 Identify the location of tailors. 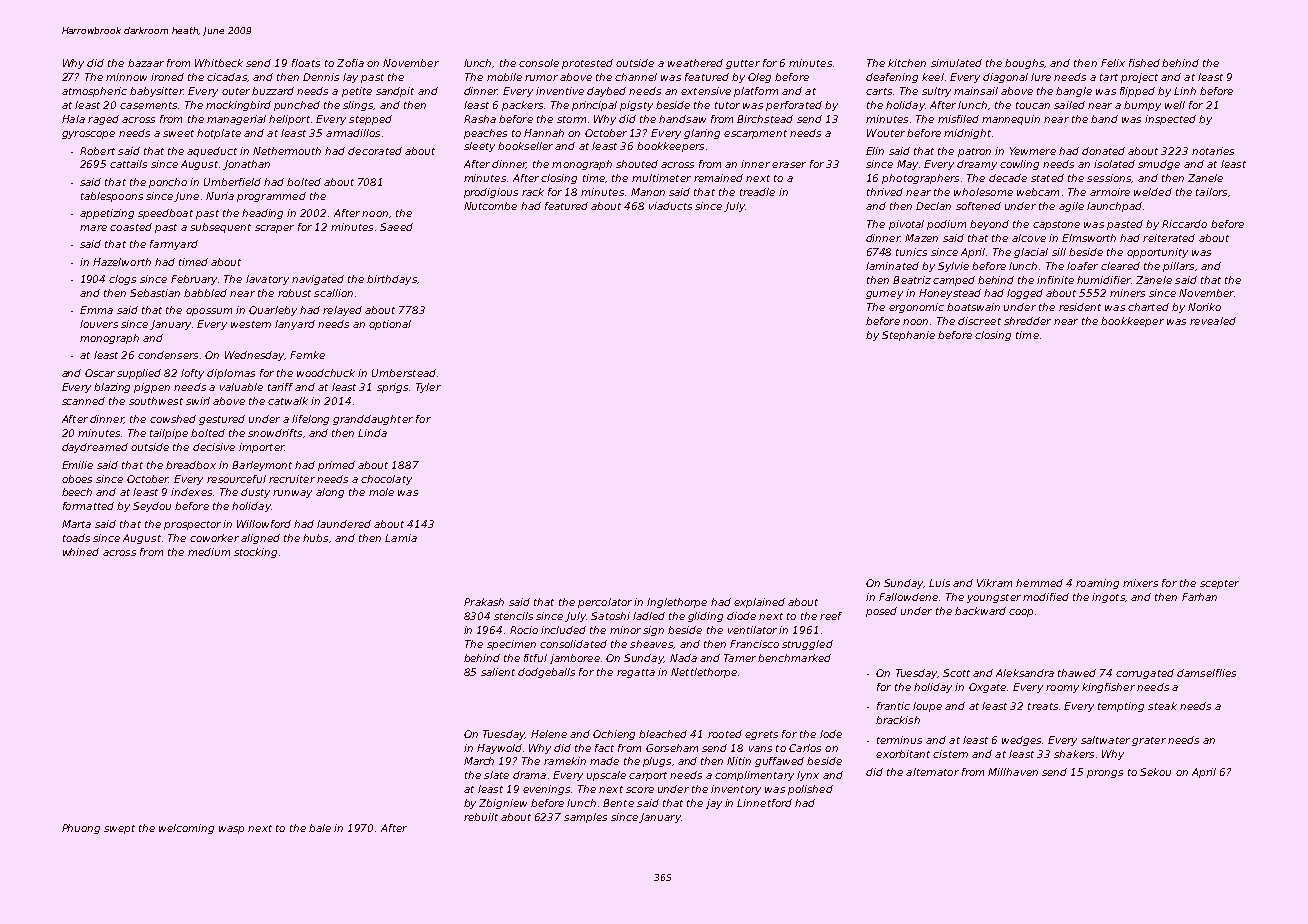
(1211, 192).
